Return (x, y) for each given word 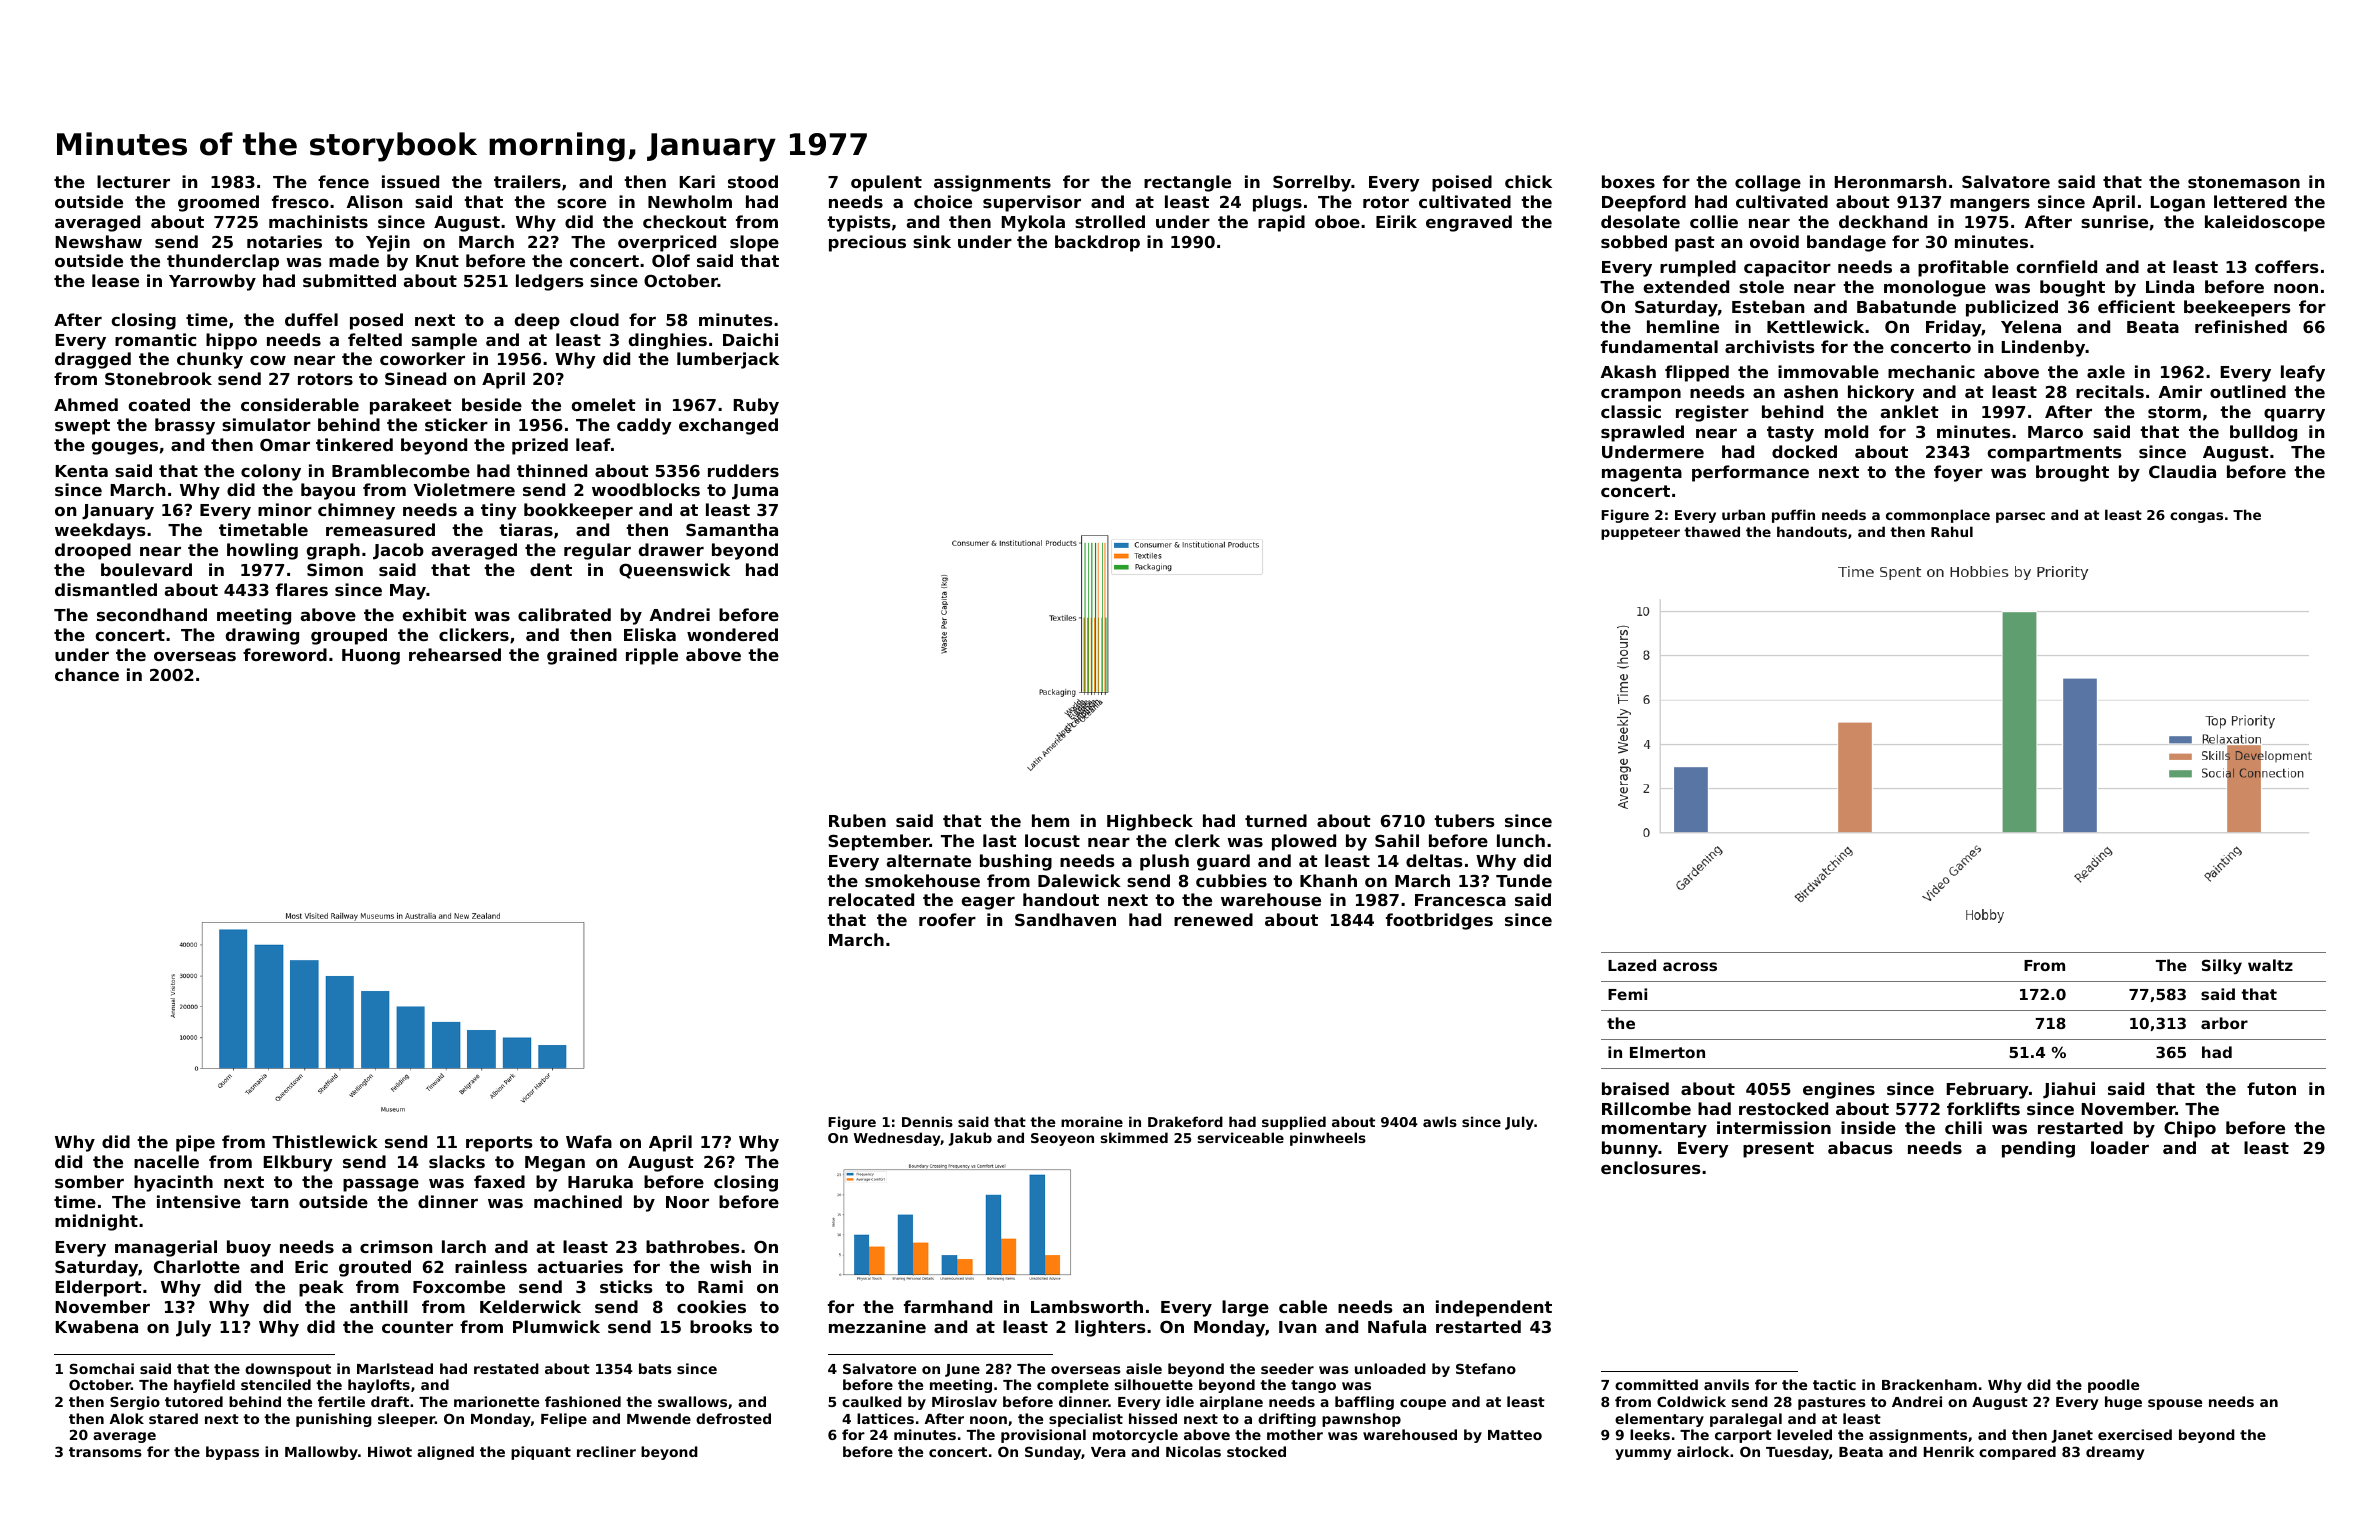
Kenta (82, 471)
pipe (195, 1143)
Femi (1627, 994)
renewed (1213, 919)
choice (943, 201)
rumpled (1698, 268)
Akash (1628, 371)
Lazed (1632, 965)
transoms (105, 1452)
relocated (871, 899)
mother (1295, 1434)
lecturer (133, 181)
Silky (2222, 967)
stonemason (2244, 182)
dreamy (2115, 1453)
